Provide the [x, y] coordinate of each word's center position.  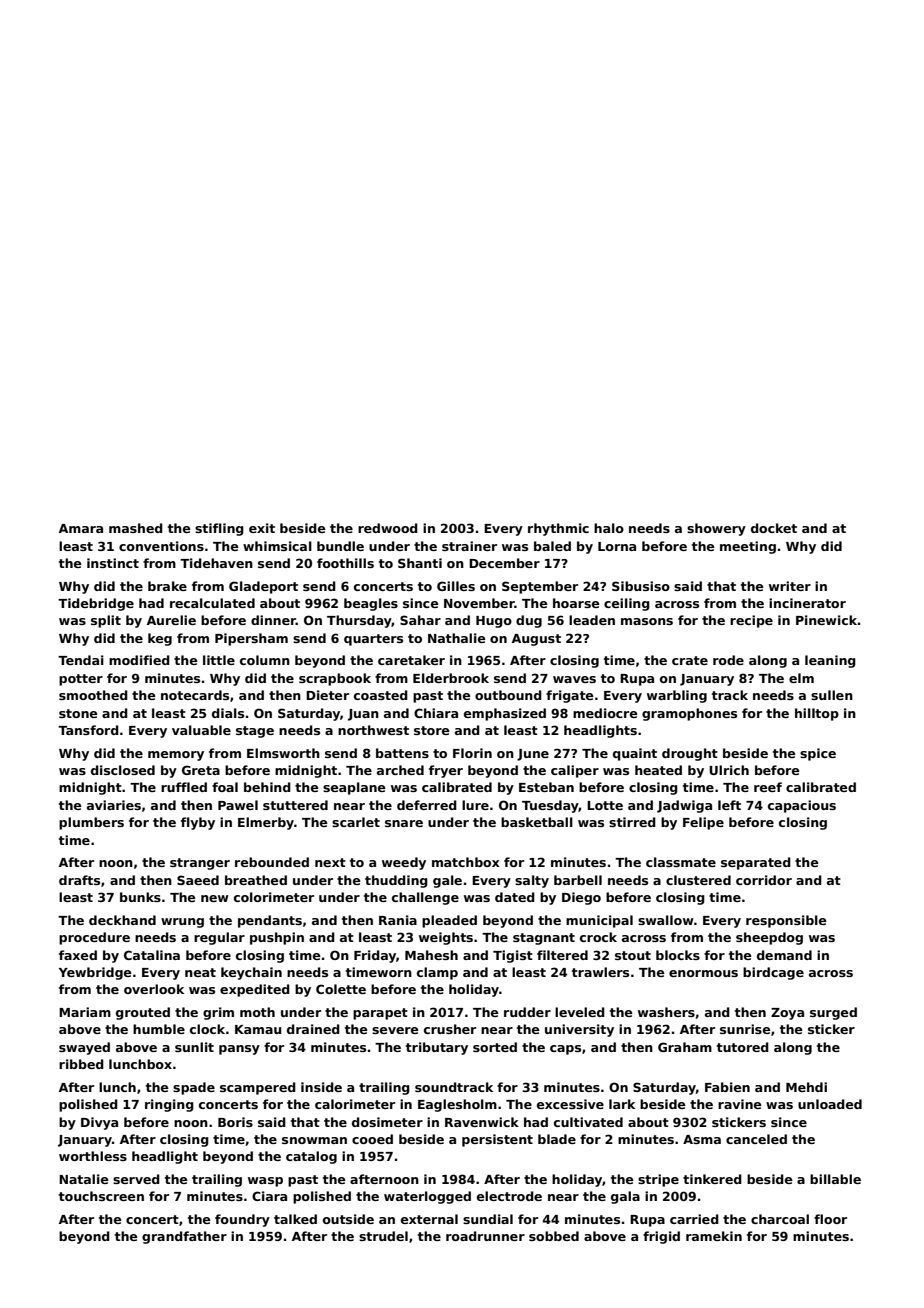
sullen [832, 695]
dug [529, 621]
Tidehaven [216, 563]
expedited [255, 990]
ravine [740, 1104]
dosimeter [387, 1122]
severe [395, 1030]
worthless [93, 1156]
